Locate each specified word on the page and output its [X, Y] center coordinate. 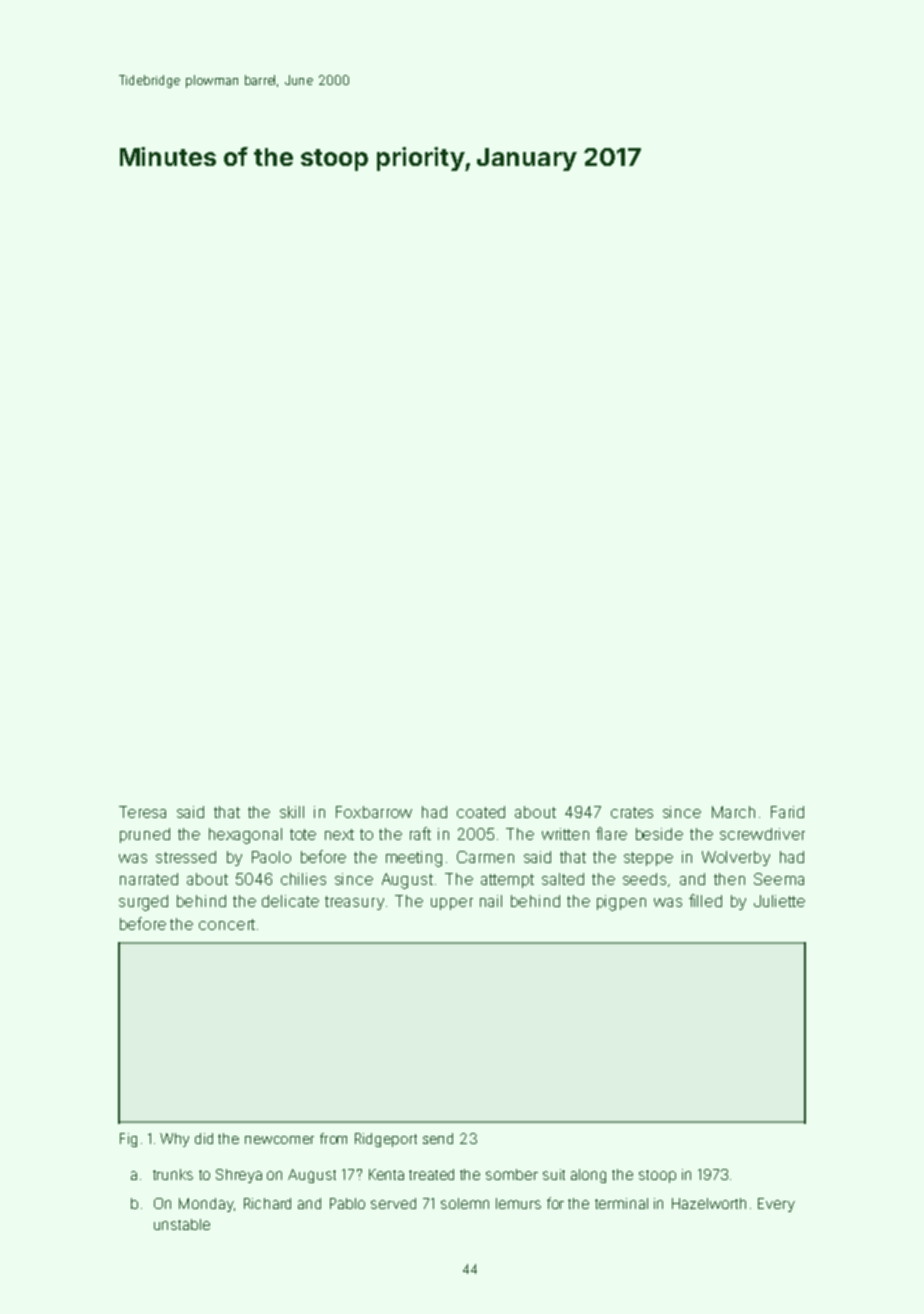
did [204, 1138]
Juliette [779, 901]
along [588, 1176]
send [438, 1138]
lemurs [518, 1203]
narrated [149, 879]
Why [174, 1140]
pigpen [621, 903]
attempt [507, 881]
